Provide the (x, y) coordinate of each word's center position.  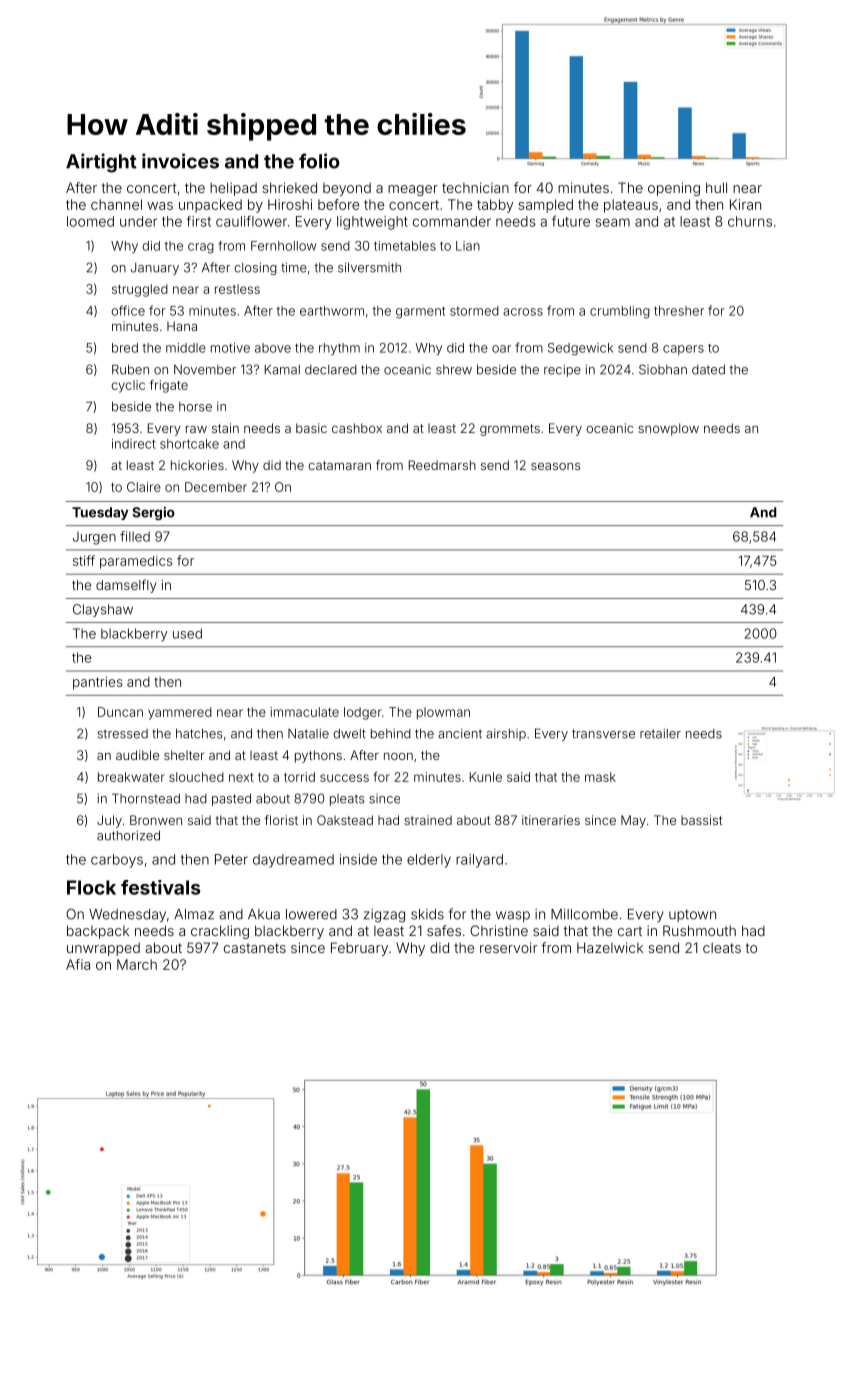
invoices (180, 161)
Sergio (153, 513)
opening (674, 189)
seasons (555, 466)
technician (475, 187)
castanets (255, 948)
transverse (603, 734)
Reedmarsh (442, 465)
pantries (98, 683)
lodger (363, 713)
